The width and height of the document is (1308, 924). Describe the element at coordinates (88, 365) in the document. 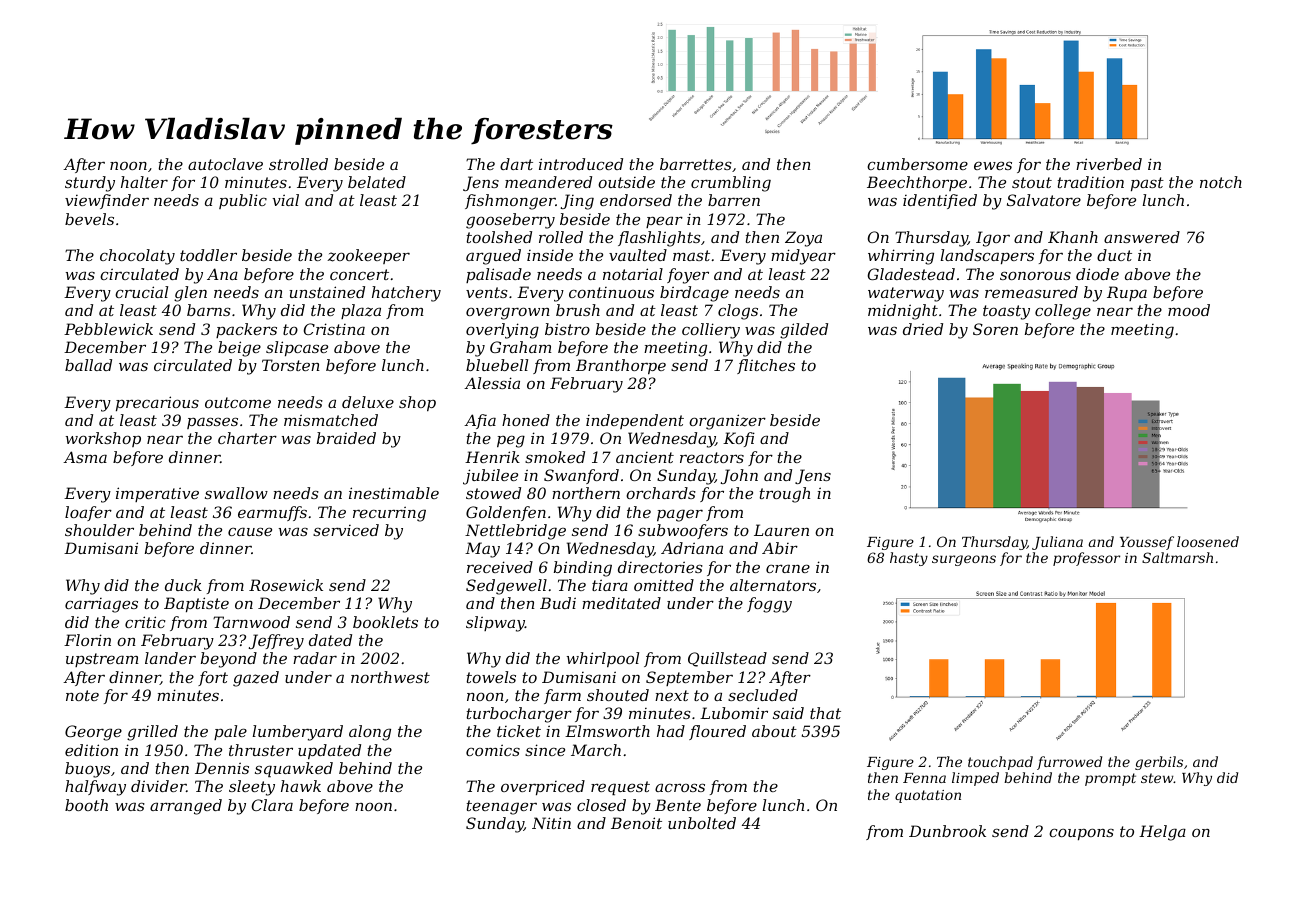

I see `ballad` at that location.
